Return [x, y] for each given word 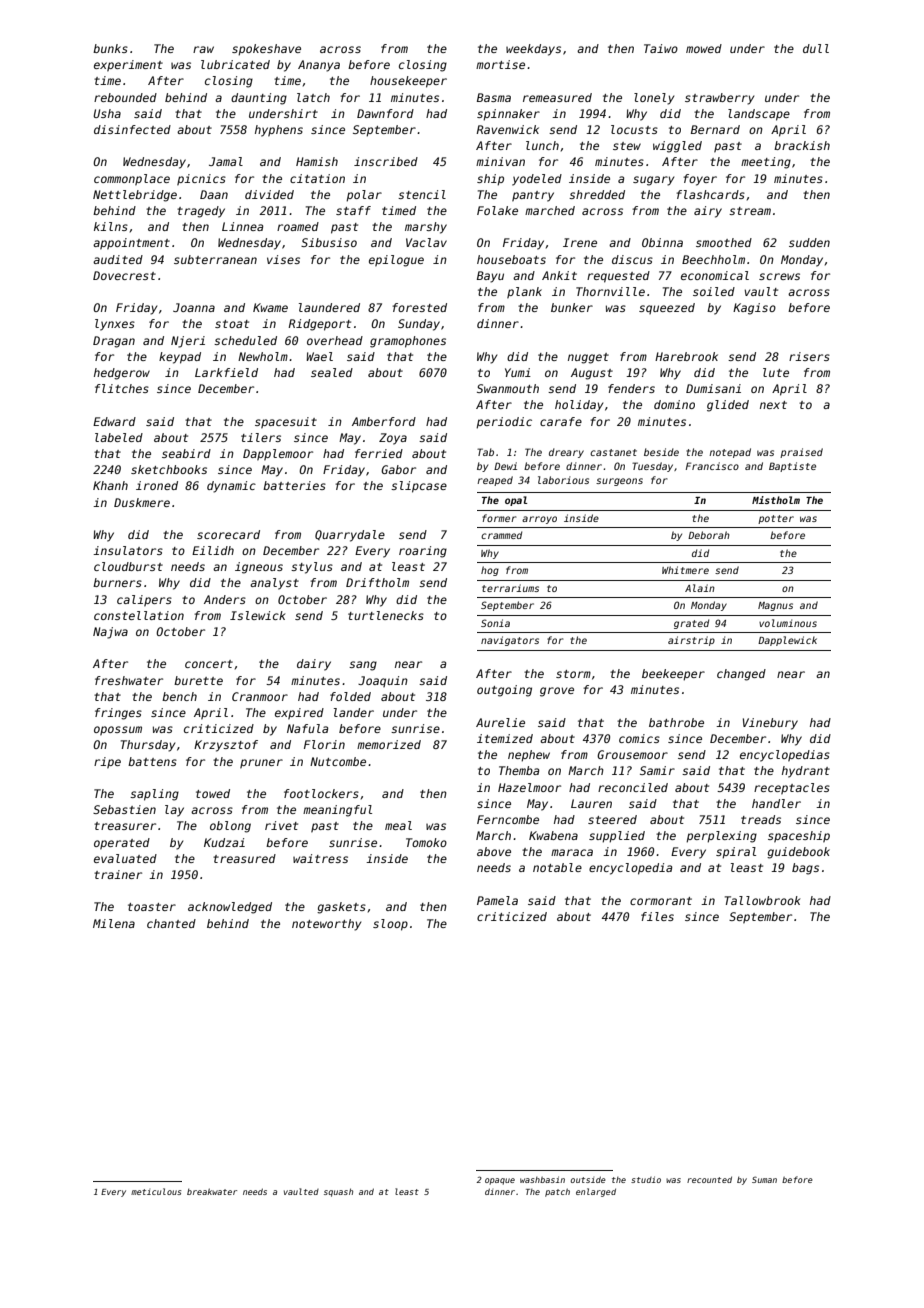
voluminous [788, 623]
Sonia [495, 623]
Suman [764, 1179]
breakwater [212, 1191]
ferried [379, 453]
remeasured [557, 97]
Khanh [110, 485]
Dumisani [713, 388]
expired [299, 714]
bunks [110, 48]
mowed [704, 48]
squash [338, 1192]
